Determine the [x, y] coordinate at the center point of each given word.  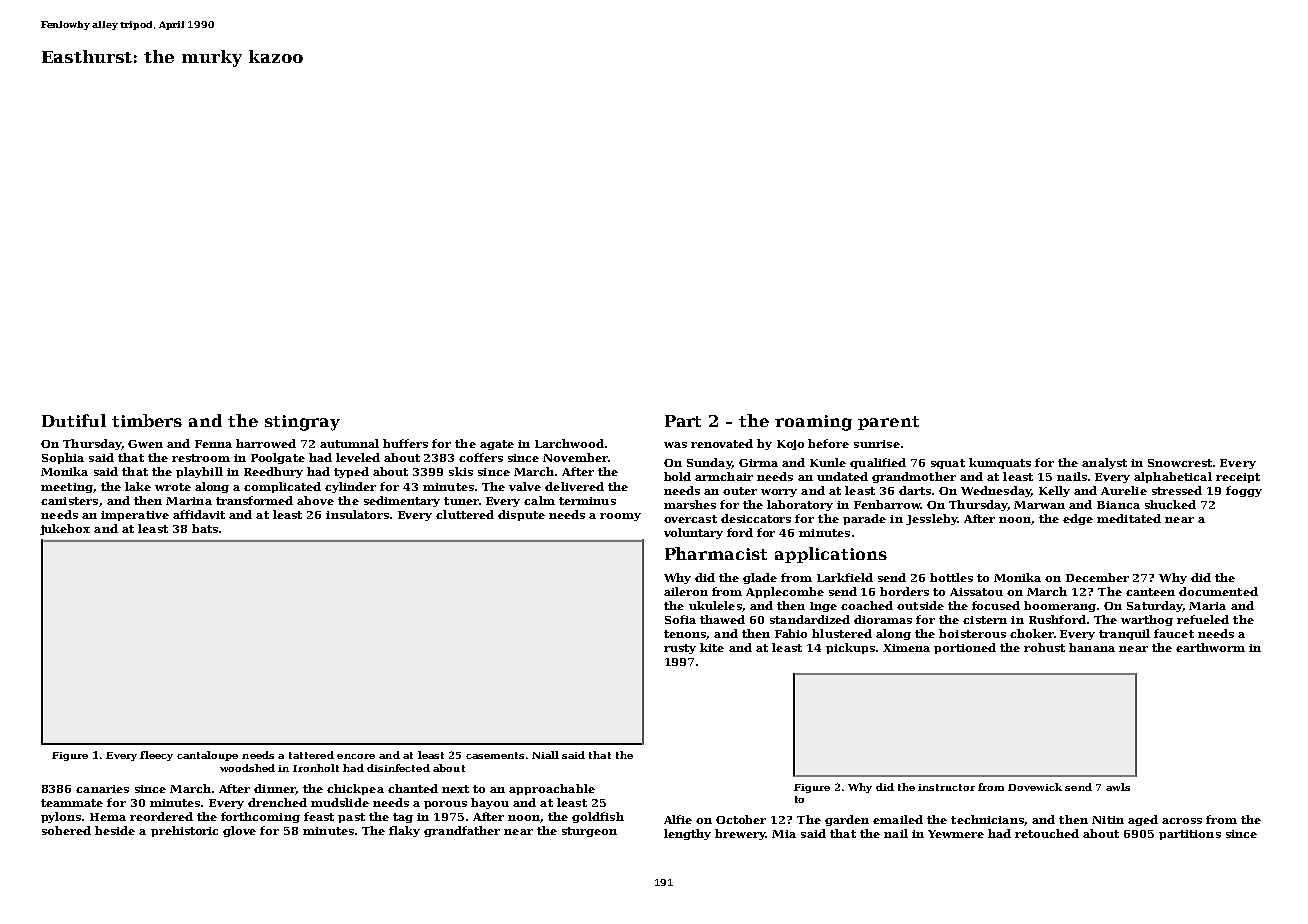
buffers [405, 443]
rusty [680, 649]
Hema [108, 817]
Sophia [63, 458]
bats [205, 528]
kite [712, 647]
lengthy [687, 834]
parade [864, 519]
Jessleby [932, 519]
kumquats [1000, 463]
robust [1044, 647]
